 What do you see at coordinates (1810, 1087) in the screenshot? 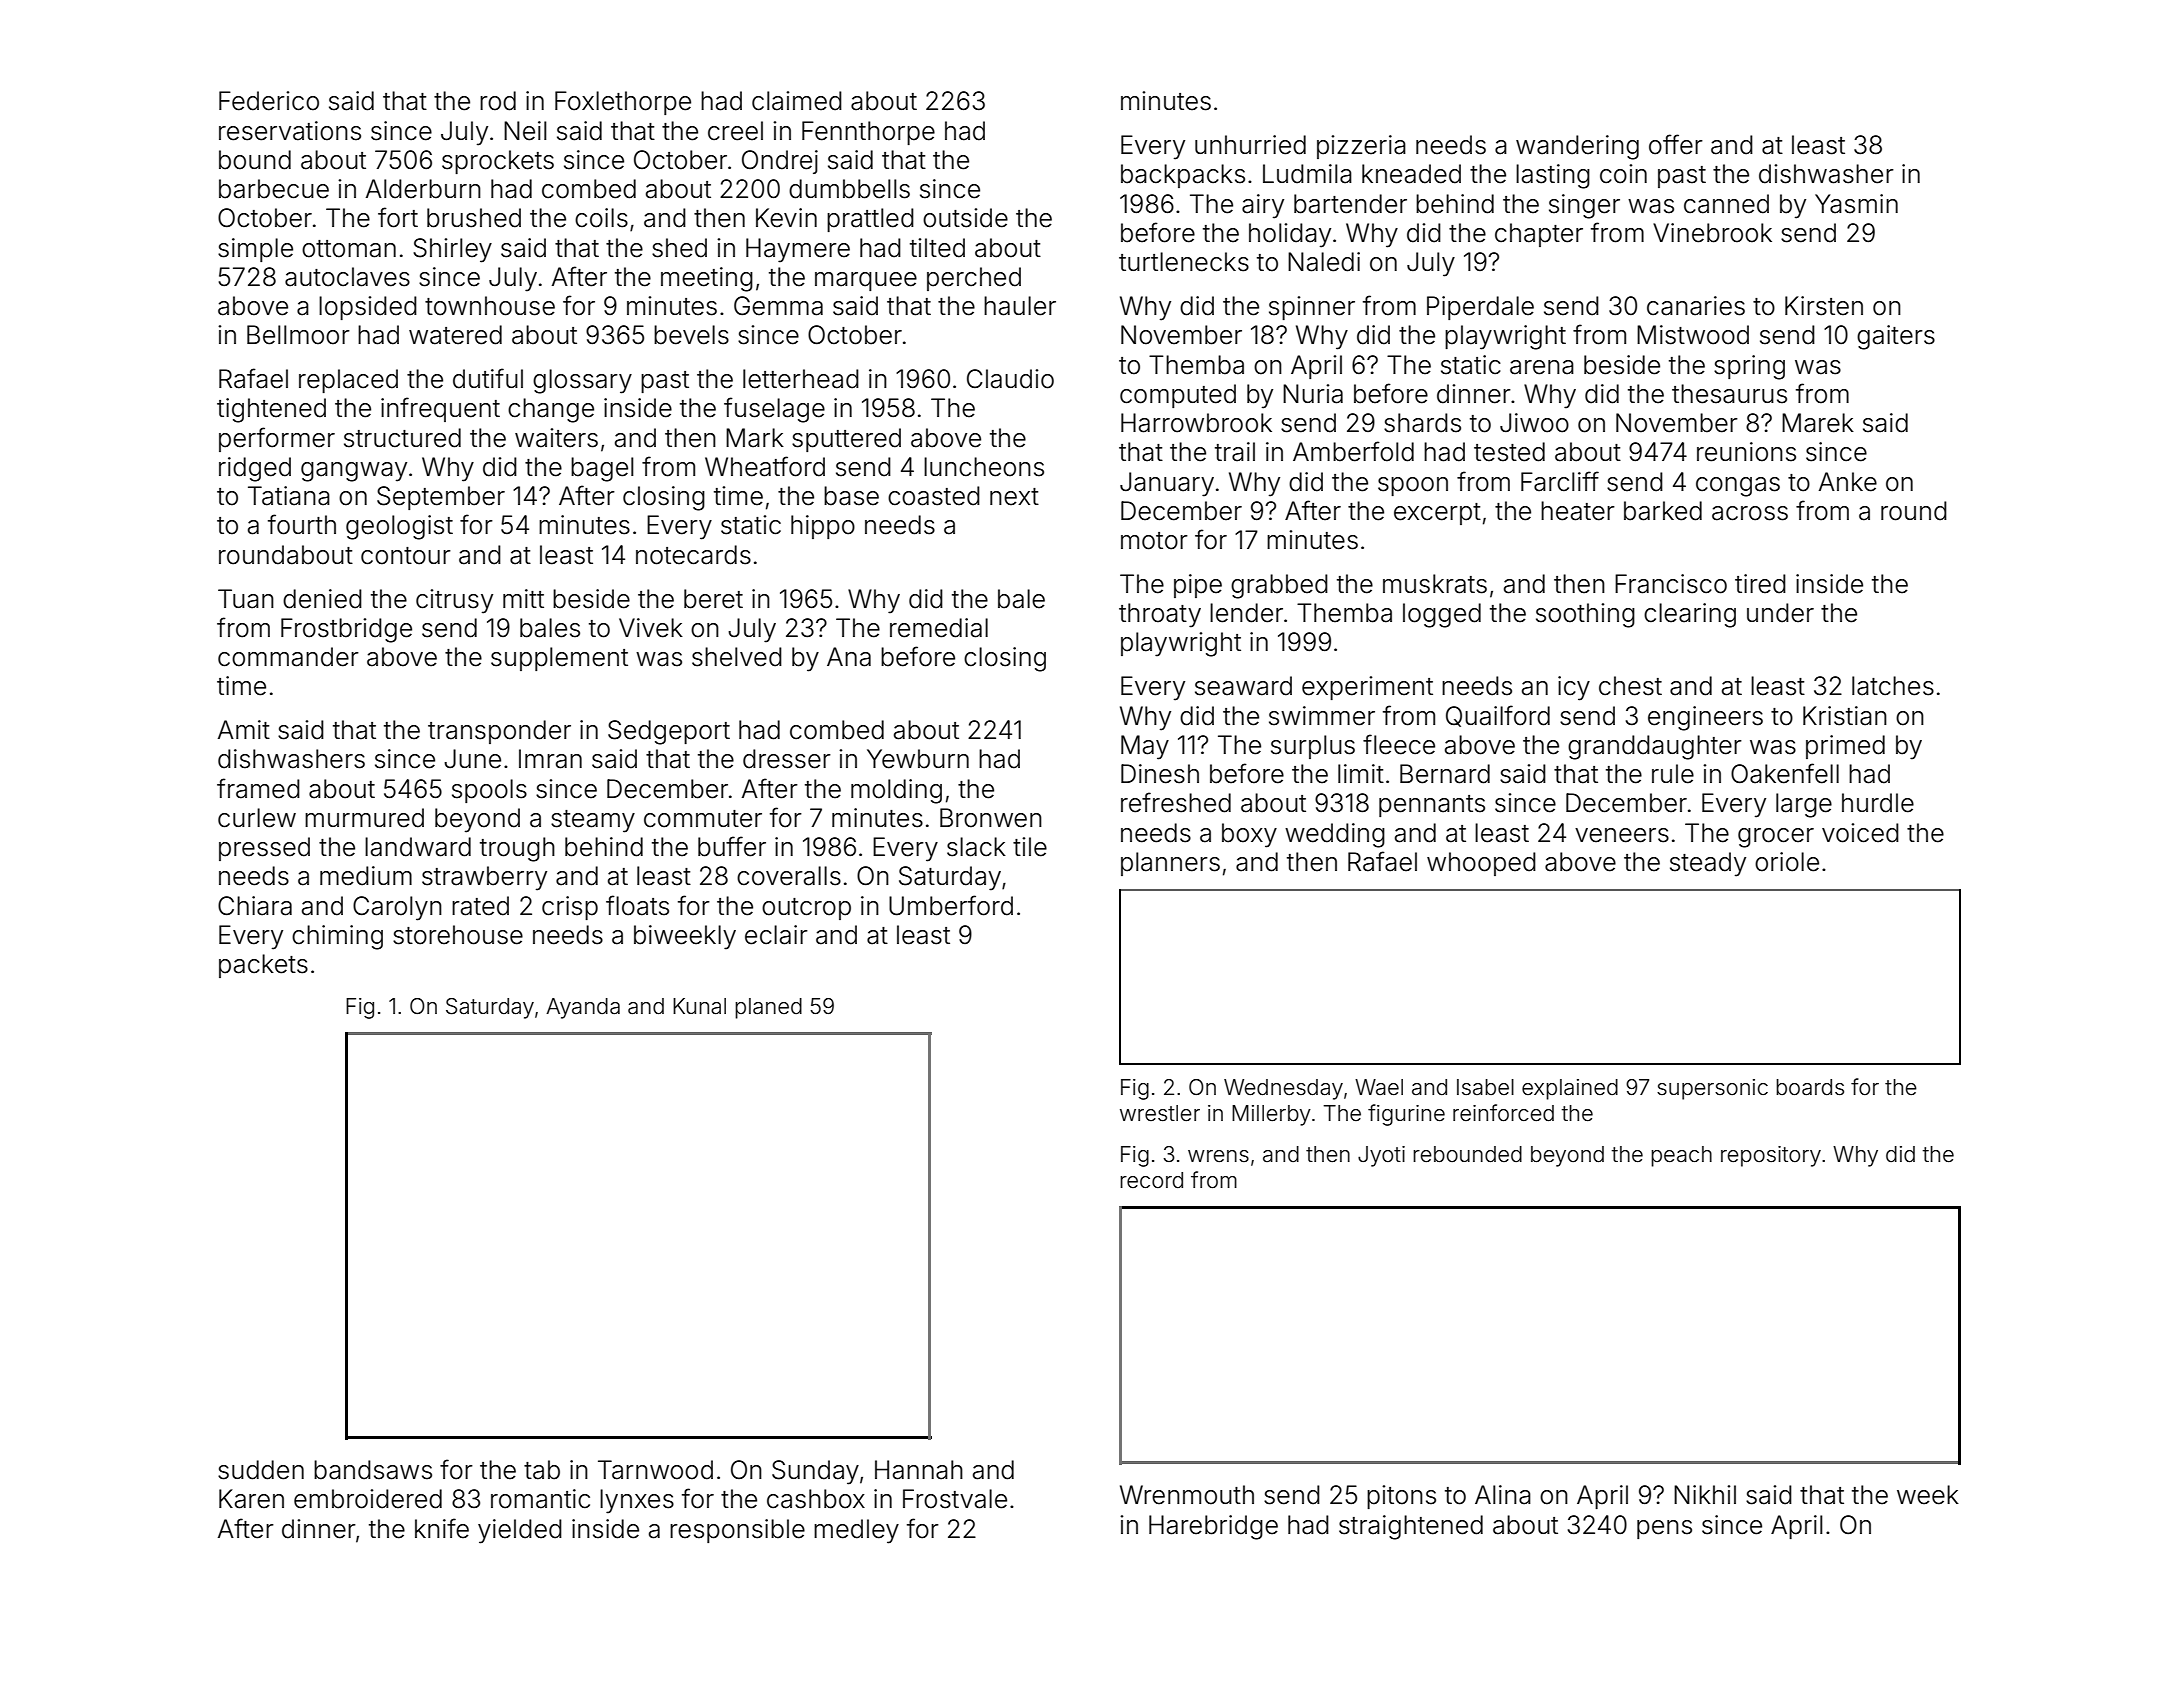
I see `boards` at bounding box center [1810, 1087].
